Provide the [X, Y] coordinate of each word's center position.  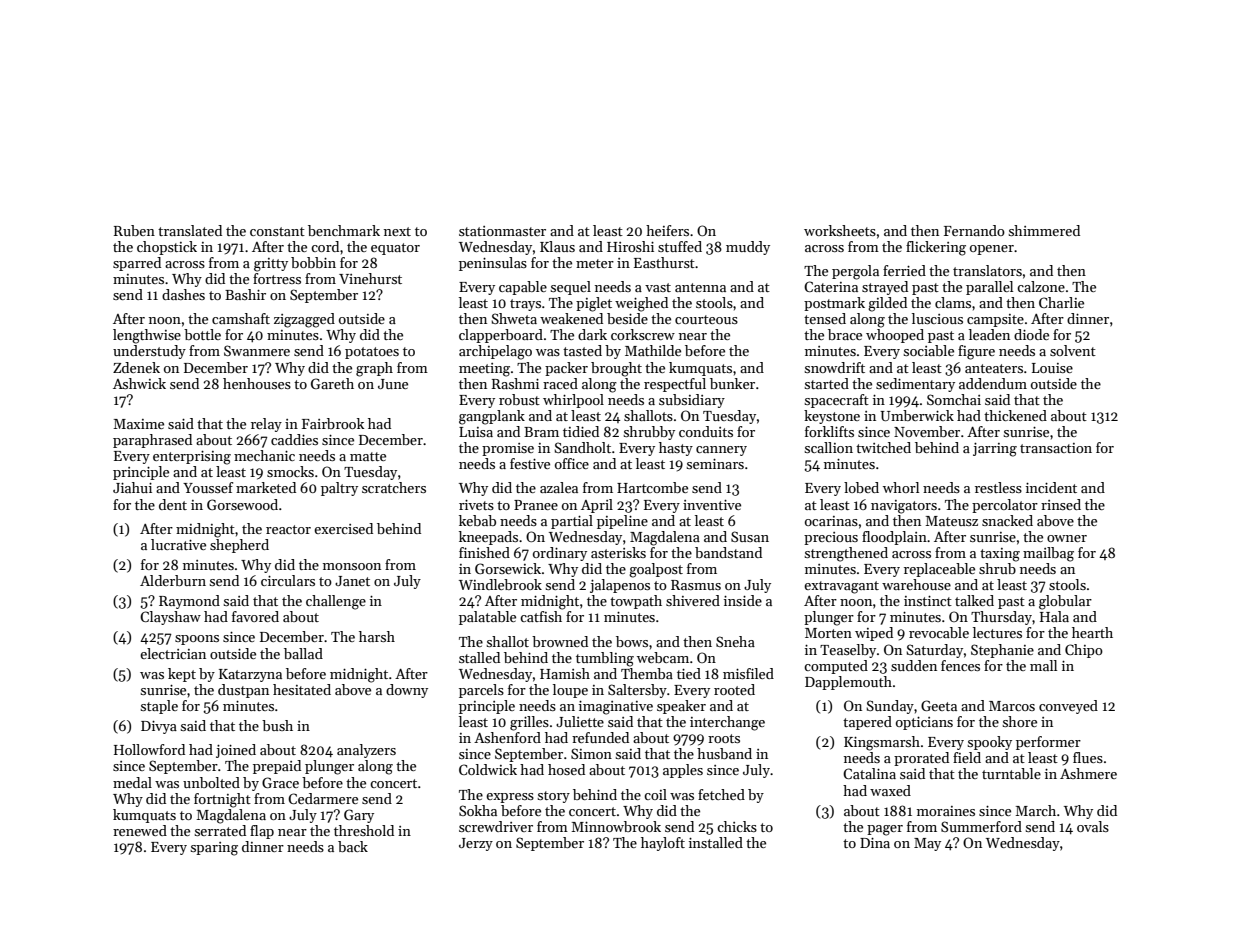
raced [560, 383]
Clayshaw [170, 618]
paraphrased [152, 441]
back [353, 846]
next [397, 231]
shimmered [1044, 230]
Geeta [939, 705]
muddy [748, 248]
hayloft [663, 844]
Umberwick [917, 415]
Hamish [565, 673]
